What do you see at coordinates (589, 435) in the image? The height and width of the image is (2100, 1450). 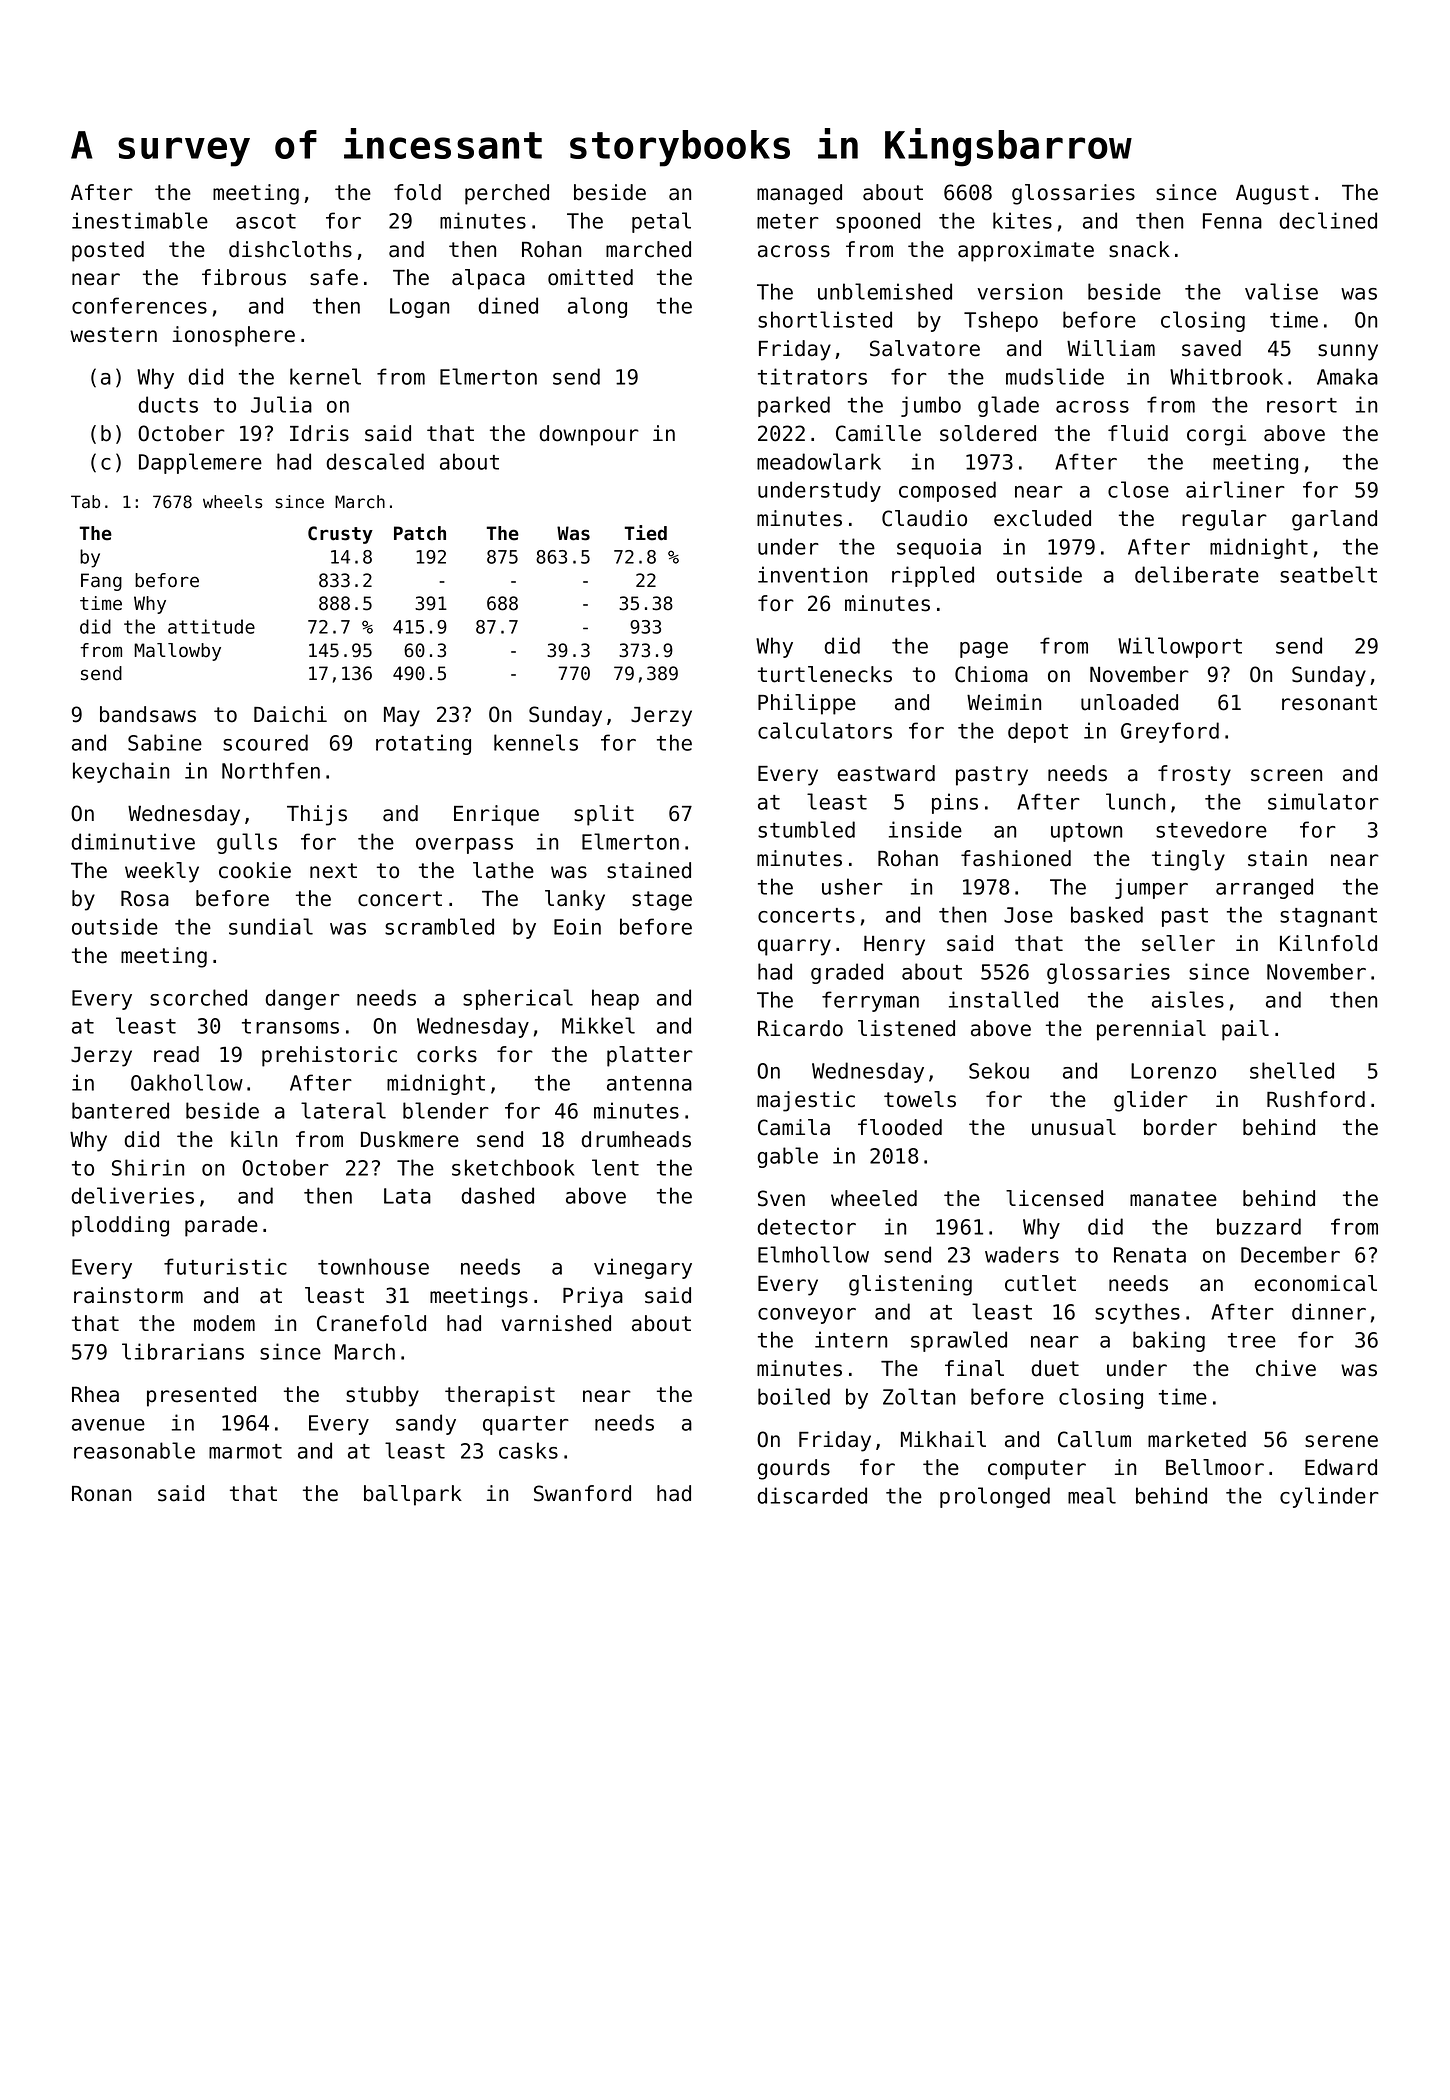 I see `downpour` at bounding box center [589, 435].
